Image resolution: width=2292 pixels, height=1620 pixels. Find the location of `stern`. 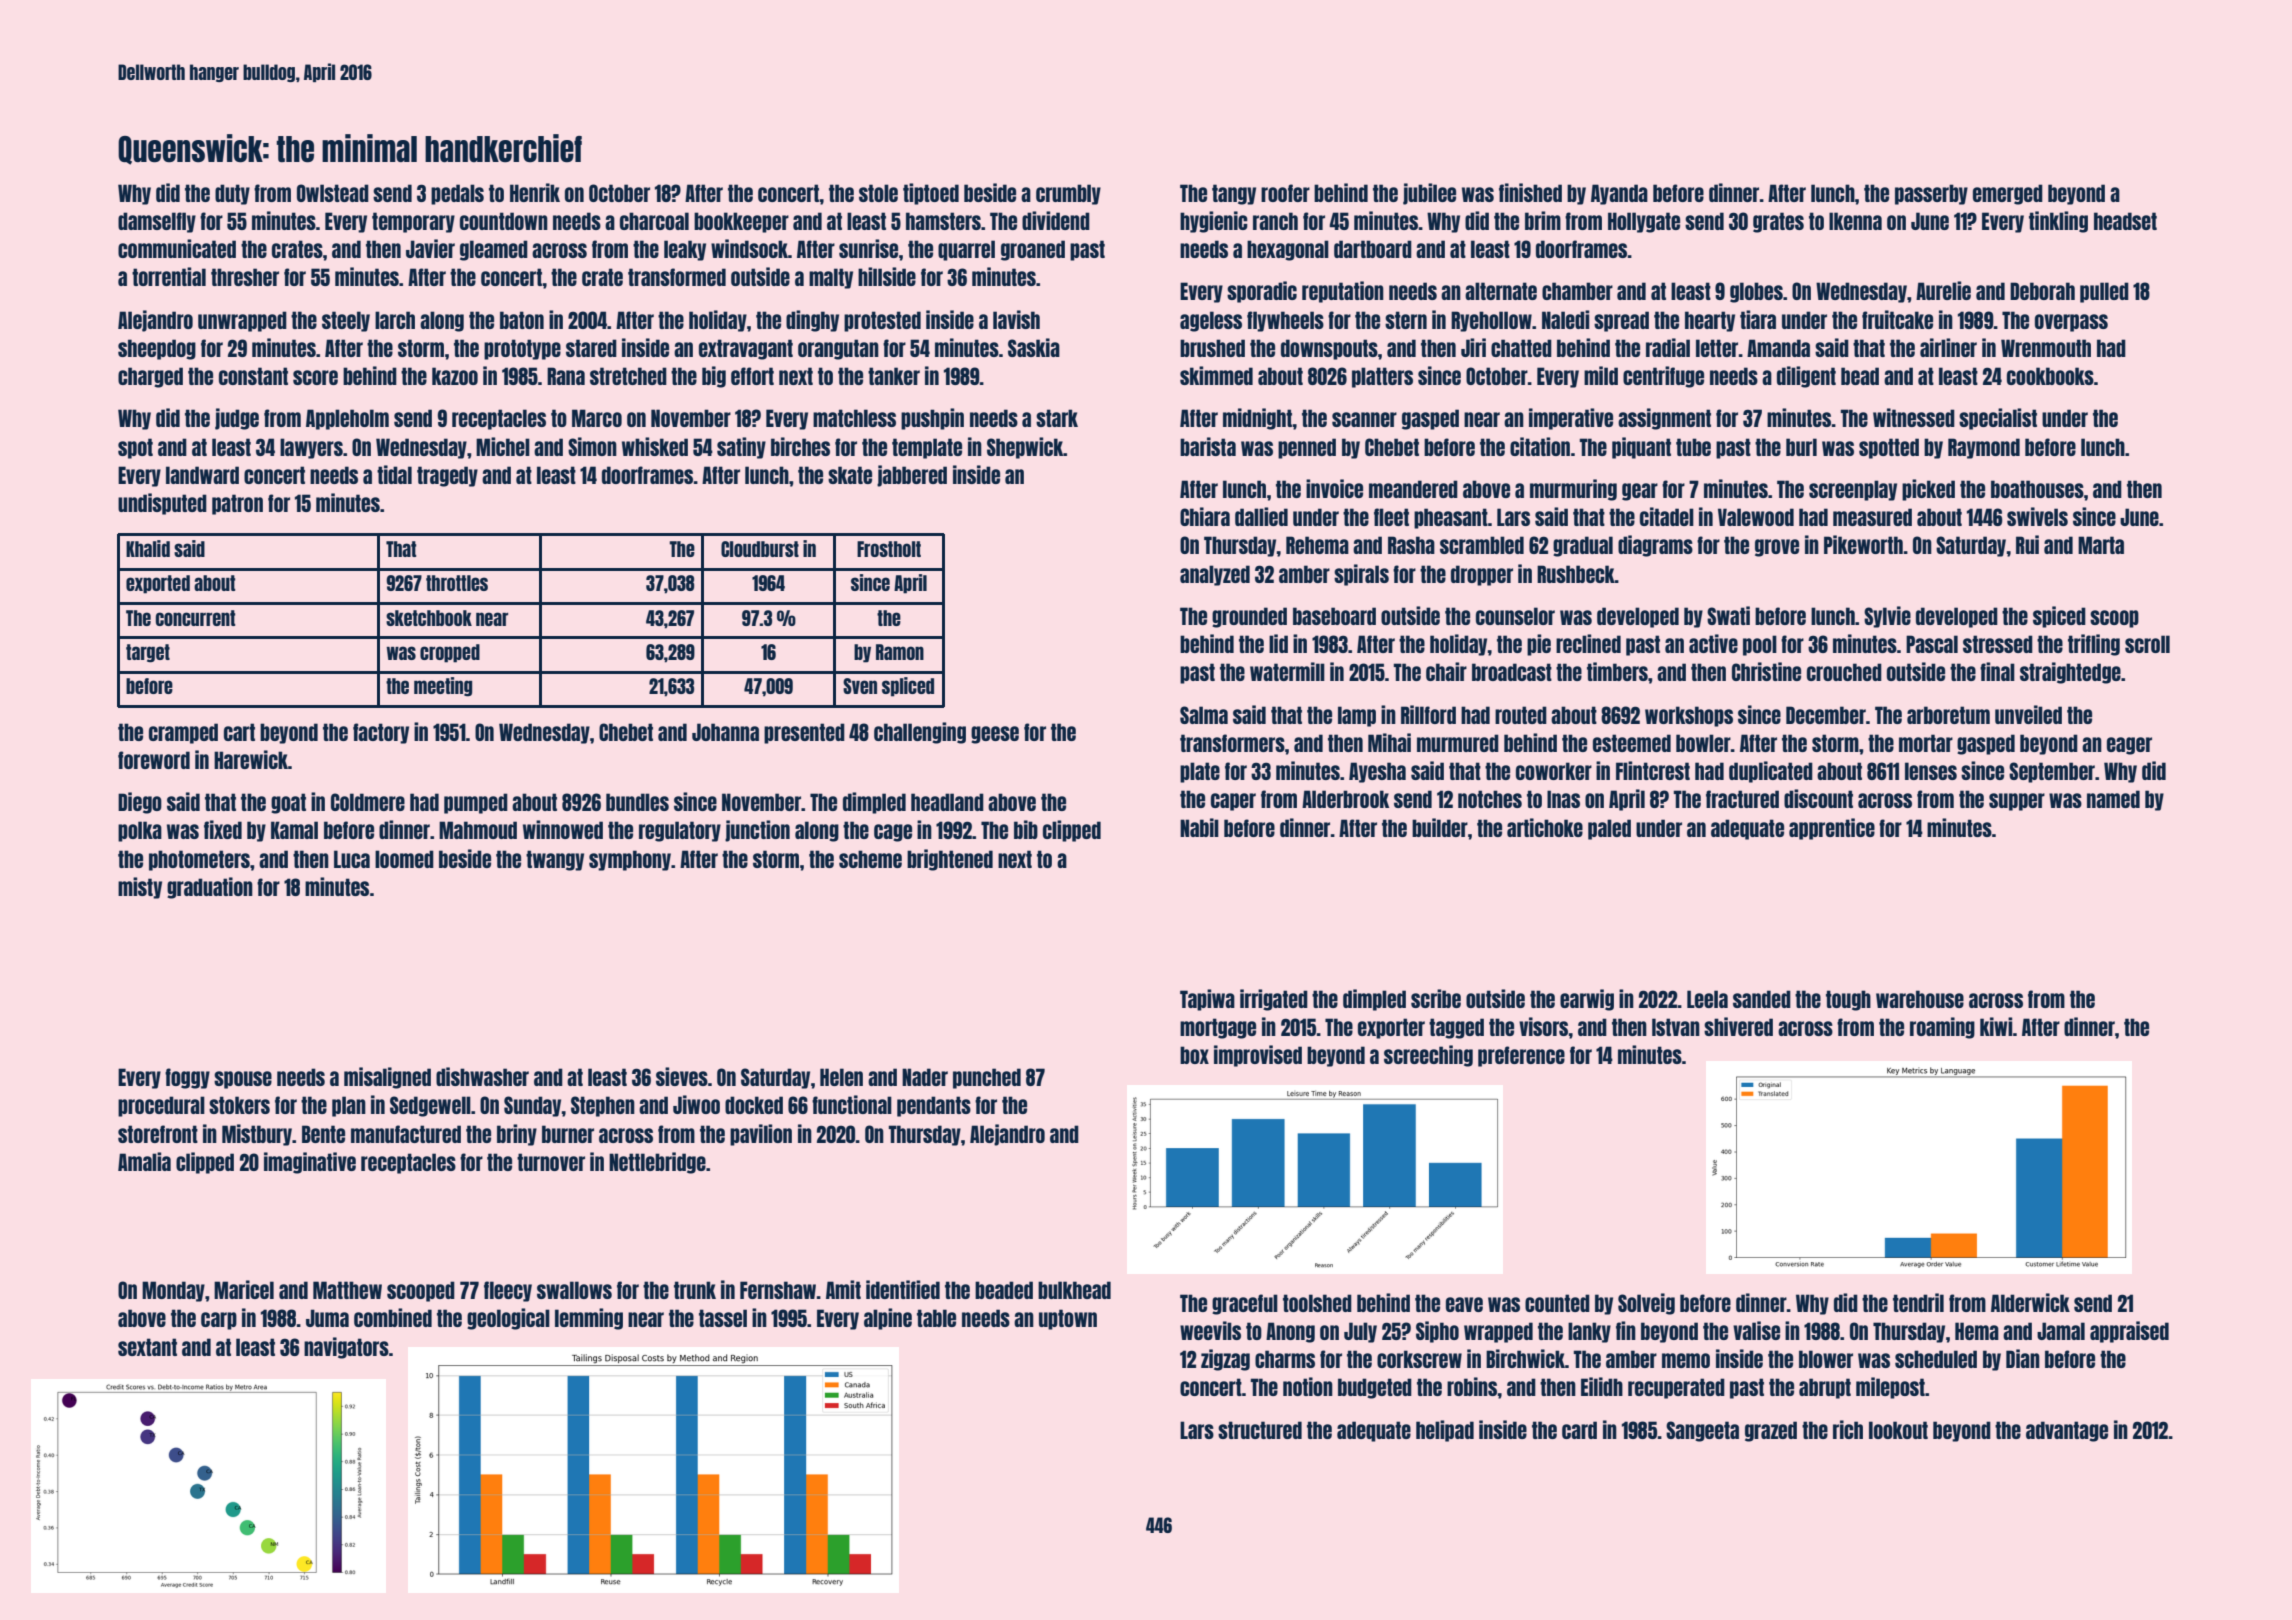

stern is located at coordinates (1406, 320).
